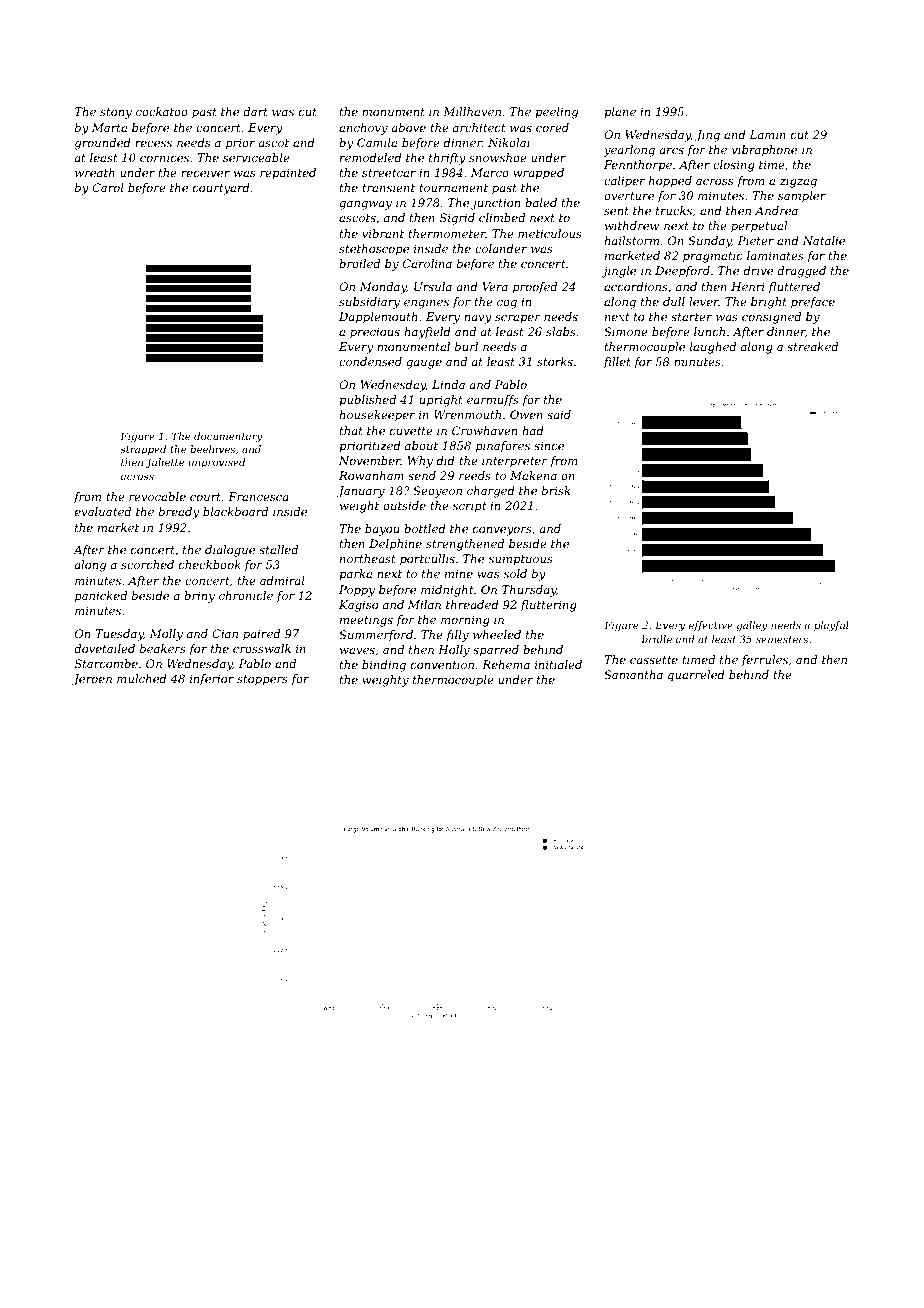 Image resolution: width=924 pixels, height=1308 pixels. I want to click on gangway, so click(365, 205).
